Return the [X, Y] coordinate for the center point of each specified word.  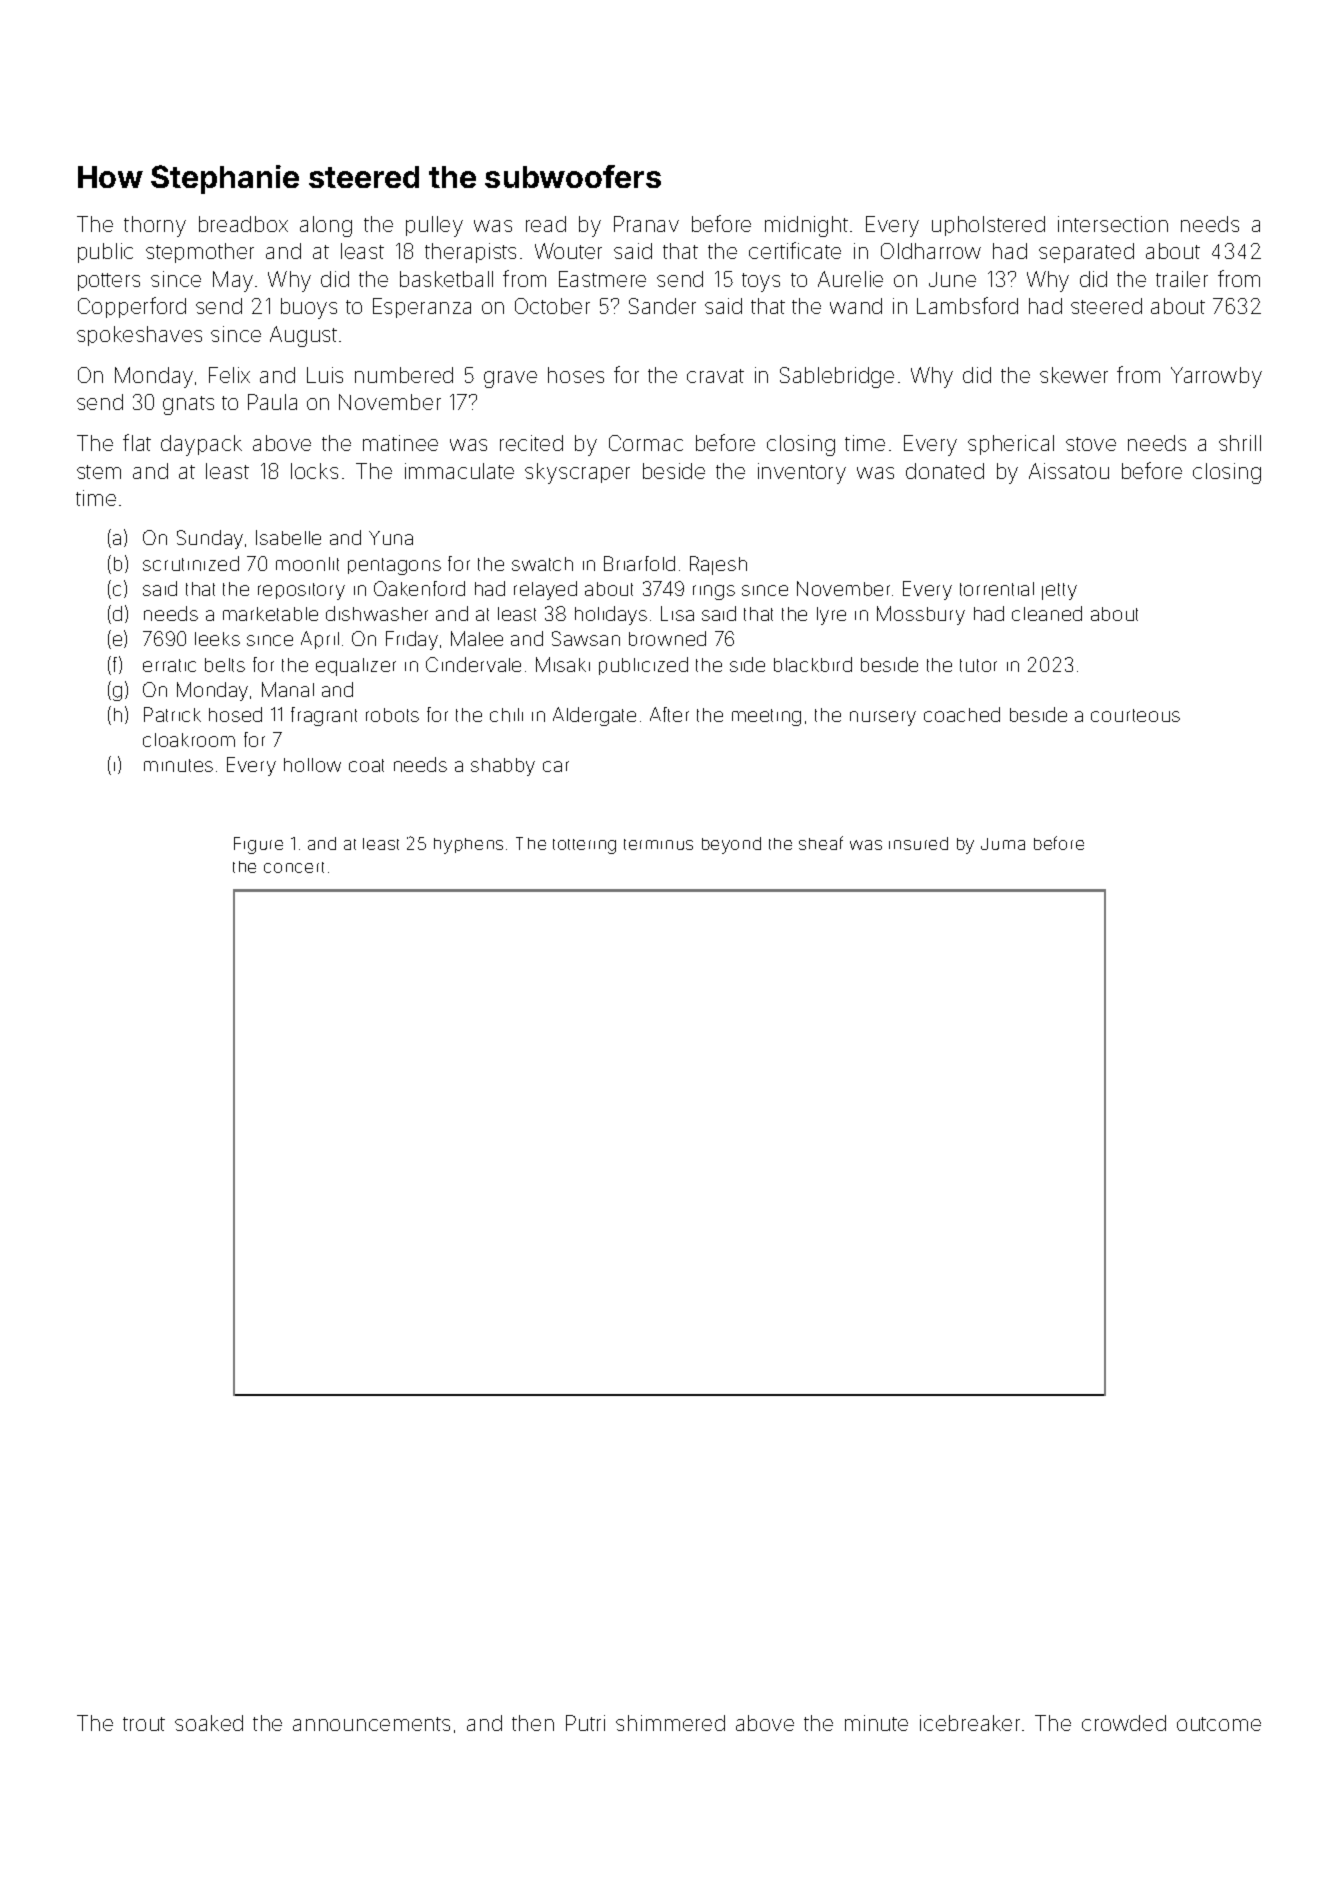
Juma [1003, 844]
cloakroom [189, 740]
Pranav [646, 224]
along [326, 226]
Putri [585, 1723]
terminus [658, 844]
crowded [1124, 1723]
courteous [1135, 715]
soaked [209, 1723]
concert [294, 867]
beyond [731, 845]
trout [144, 1724]
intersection [1113, 224]
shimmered [670, 1723]
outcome [1219, 1724]
